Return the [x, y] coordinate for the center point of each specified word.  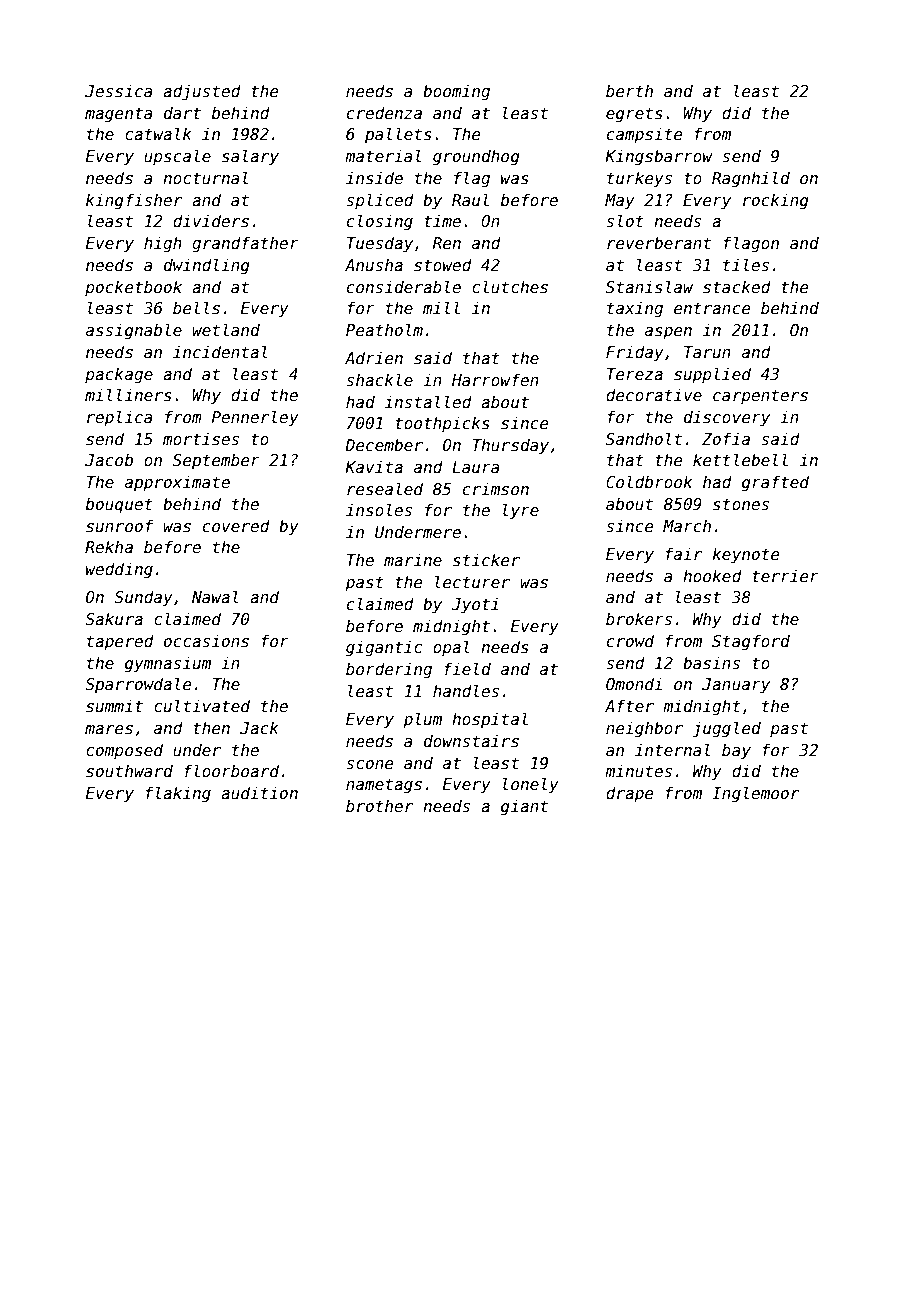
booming [456, 92]
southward [129, 770]
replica [120, 418]
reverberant [659, 243]
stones [741, 504]
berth [629, 91]
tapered [120, 642]
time [442, 220]
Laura [476, 467]
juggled [727, 729]
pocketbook [133, 288]
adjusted [202, 92]
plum [422, 720]
